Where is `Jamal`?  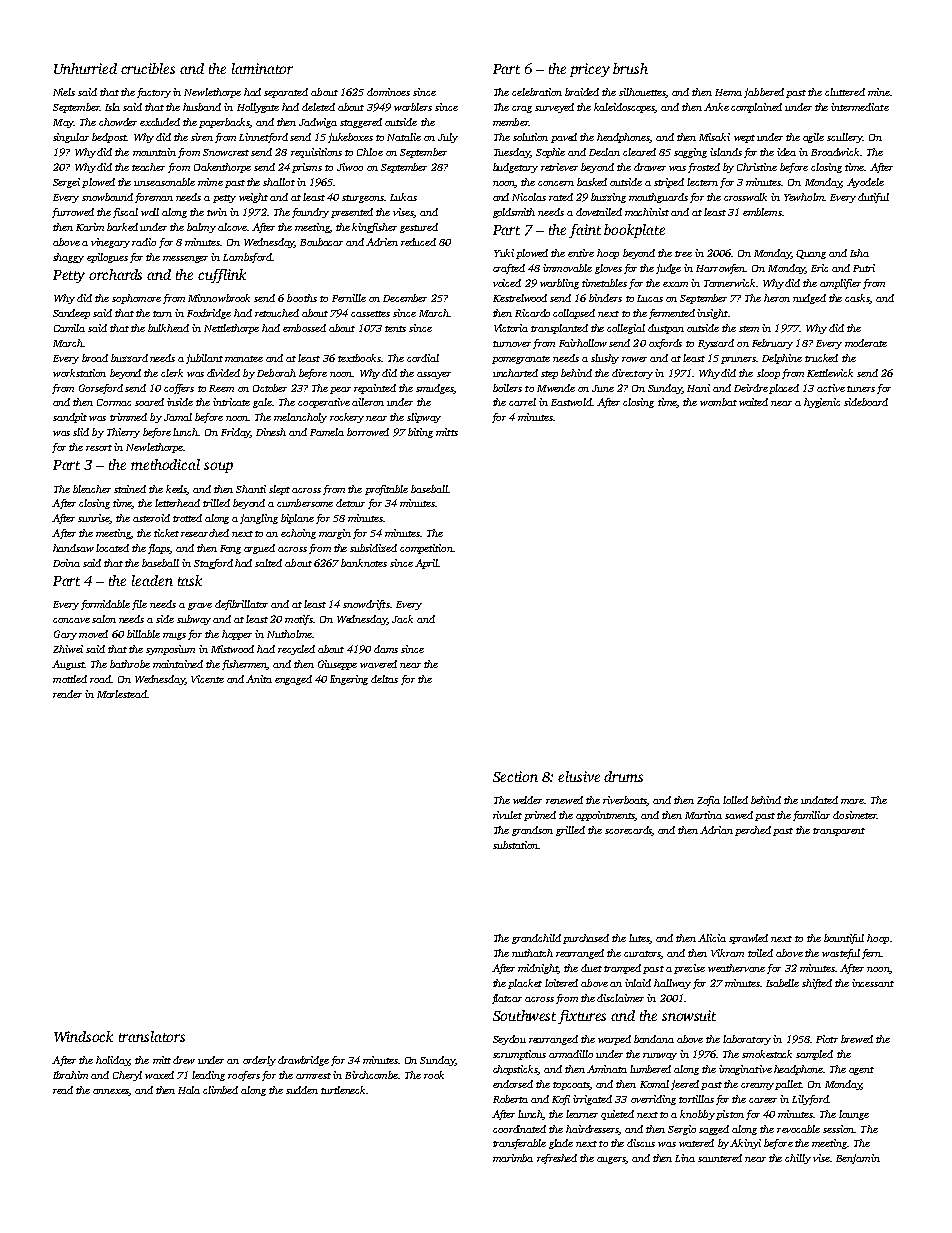 Jamal is located at coordinates (178, 417).
